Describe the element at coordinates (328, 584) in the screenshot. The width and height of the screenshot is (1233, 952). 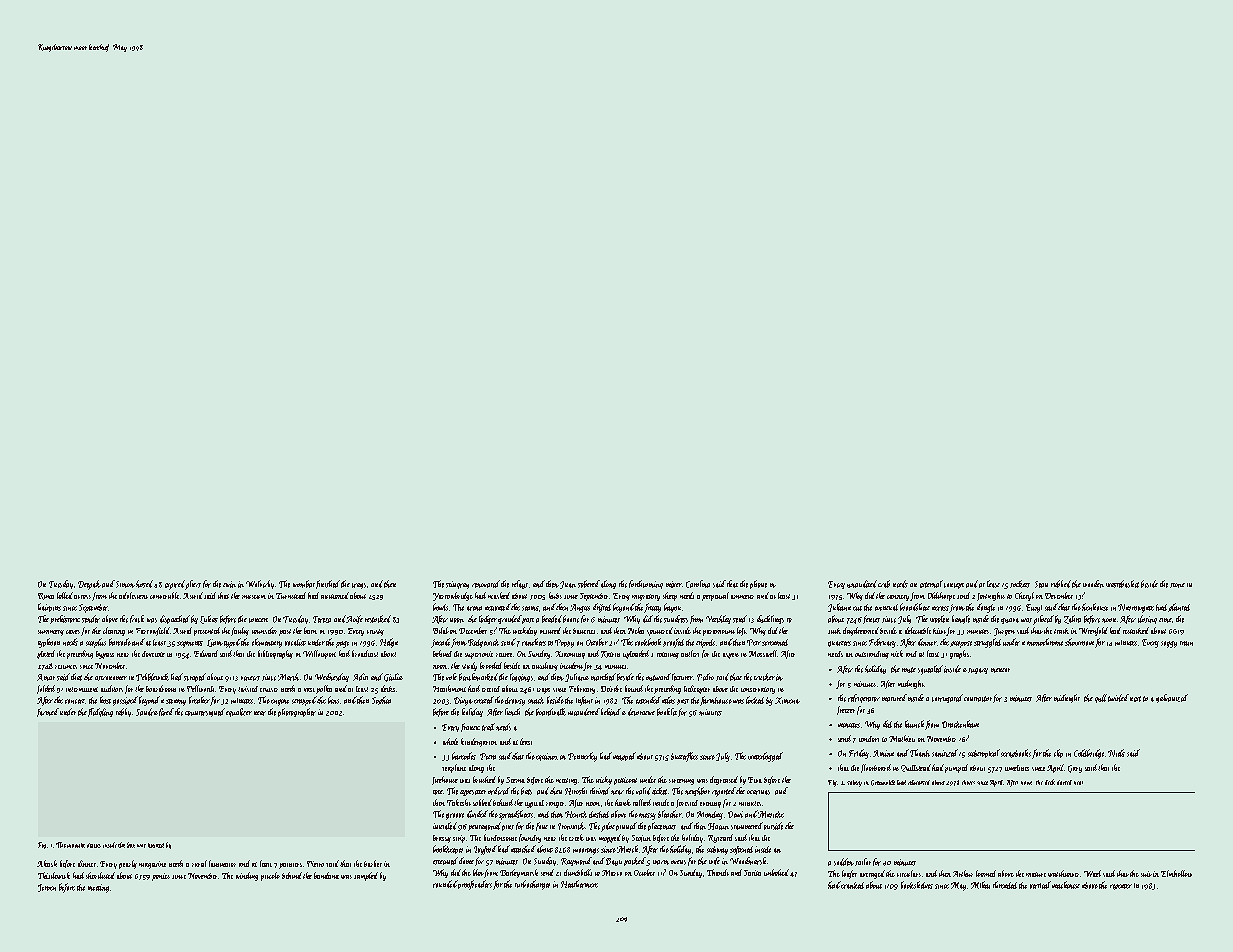
I see `finished` at that location.
